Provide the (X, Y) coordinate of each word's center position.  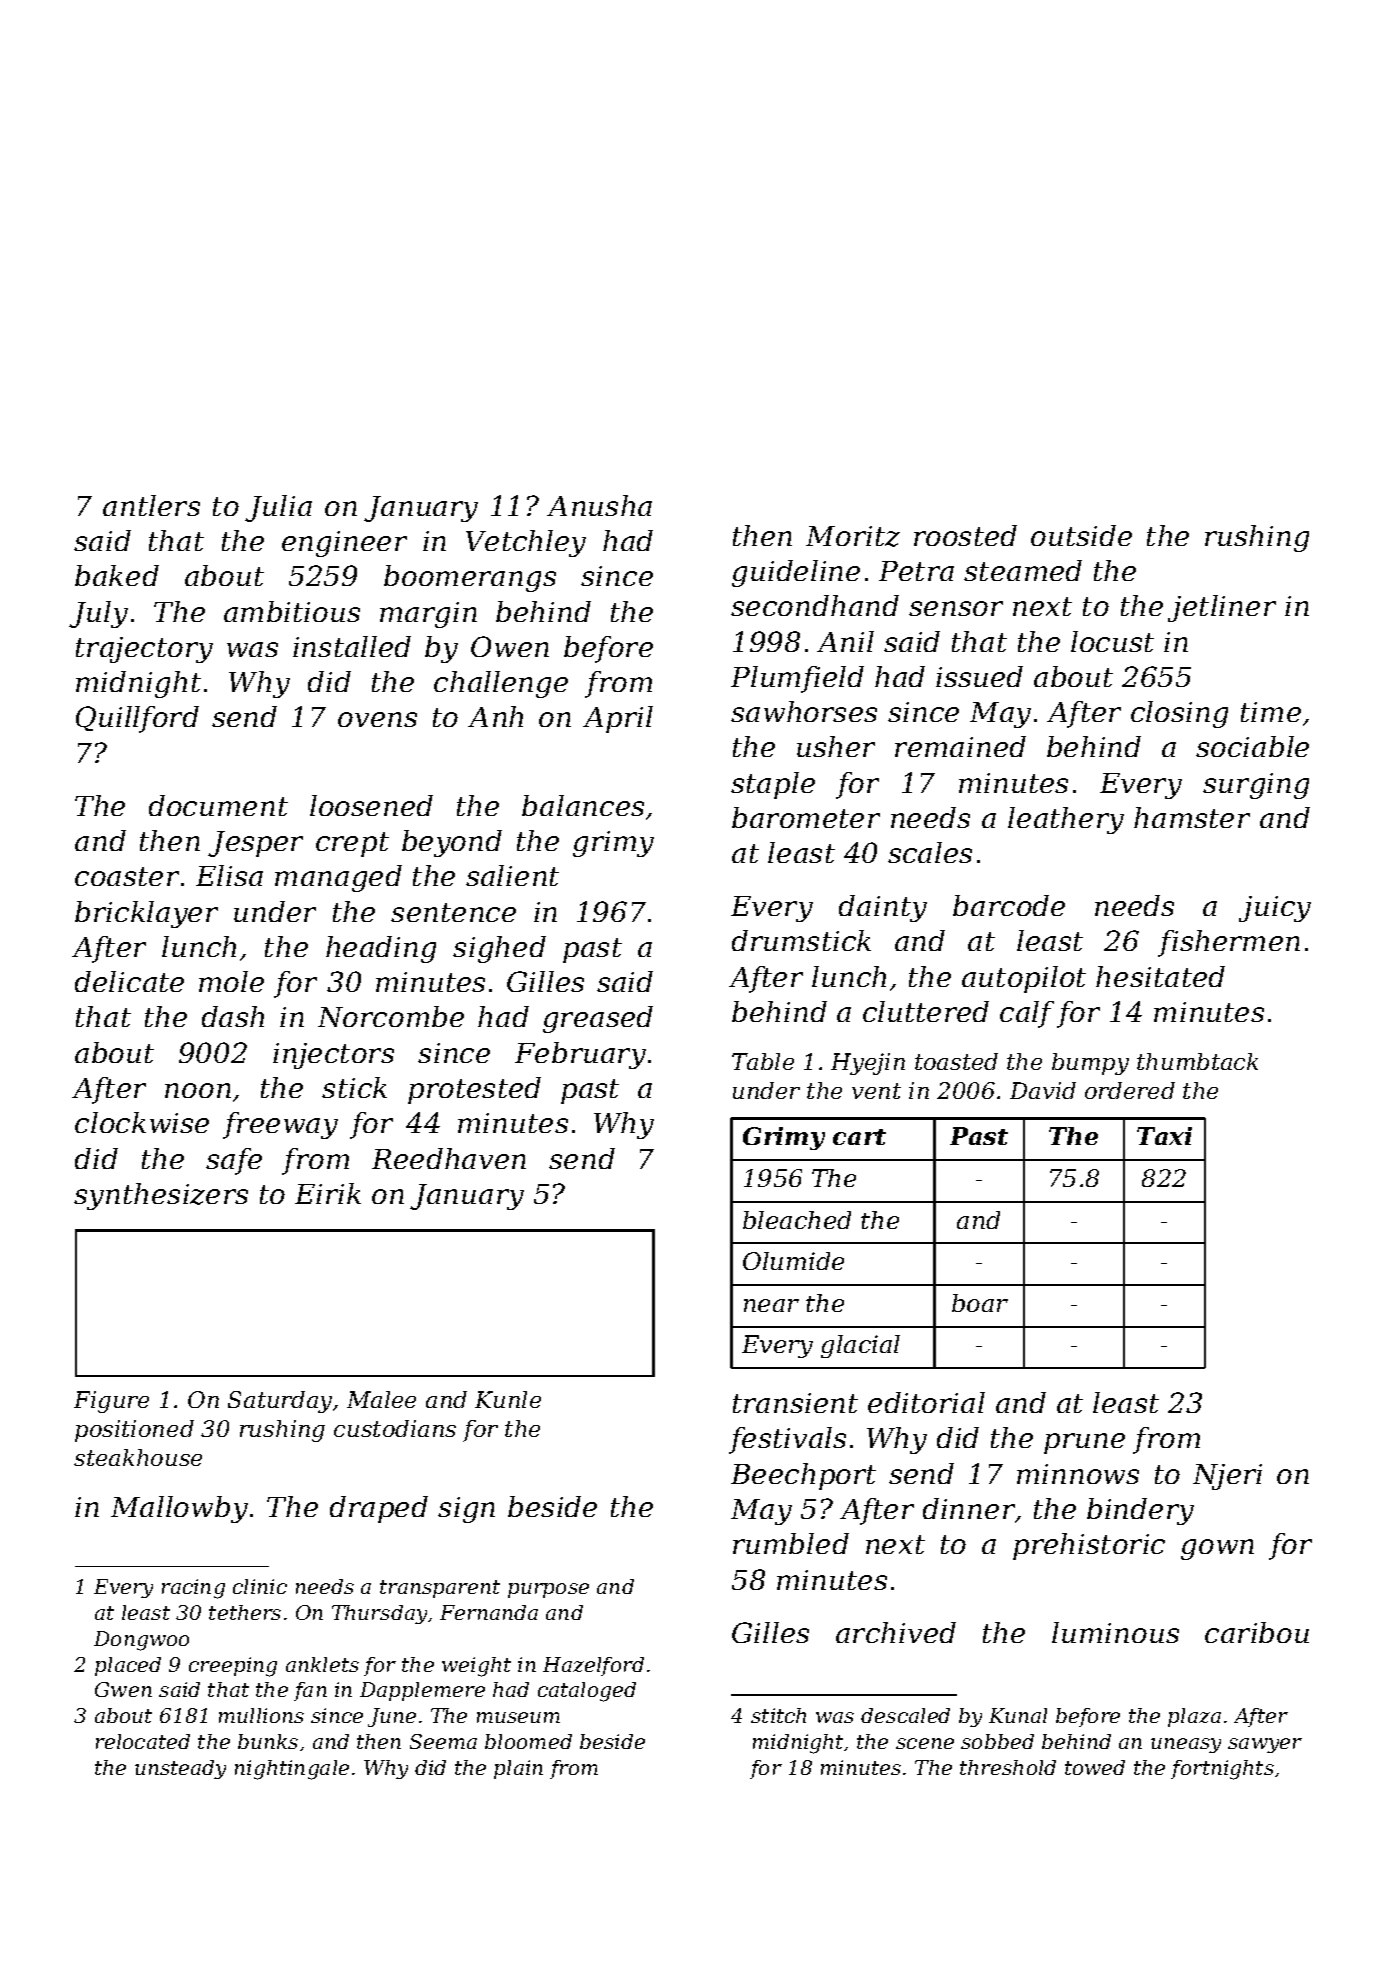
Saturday (280, 1402)
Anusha (599, 505)
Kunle (508, 1399)
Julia (278, 508)
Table (763, 1061)
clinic (260, 1586)
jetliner (1222, 608)
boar (980, 1303)
